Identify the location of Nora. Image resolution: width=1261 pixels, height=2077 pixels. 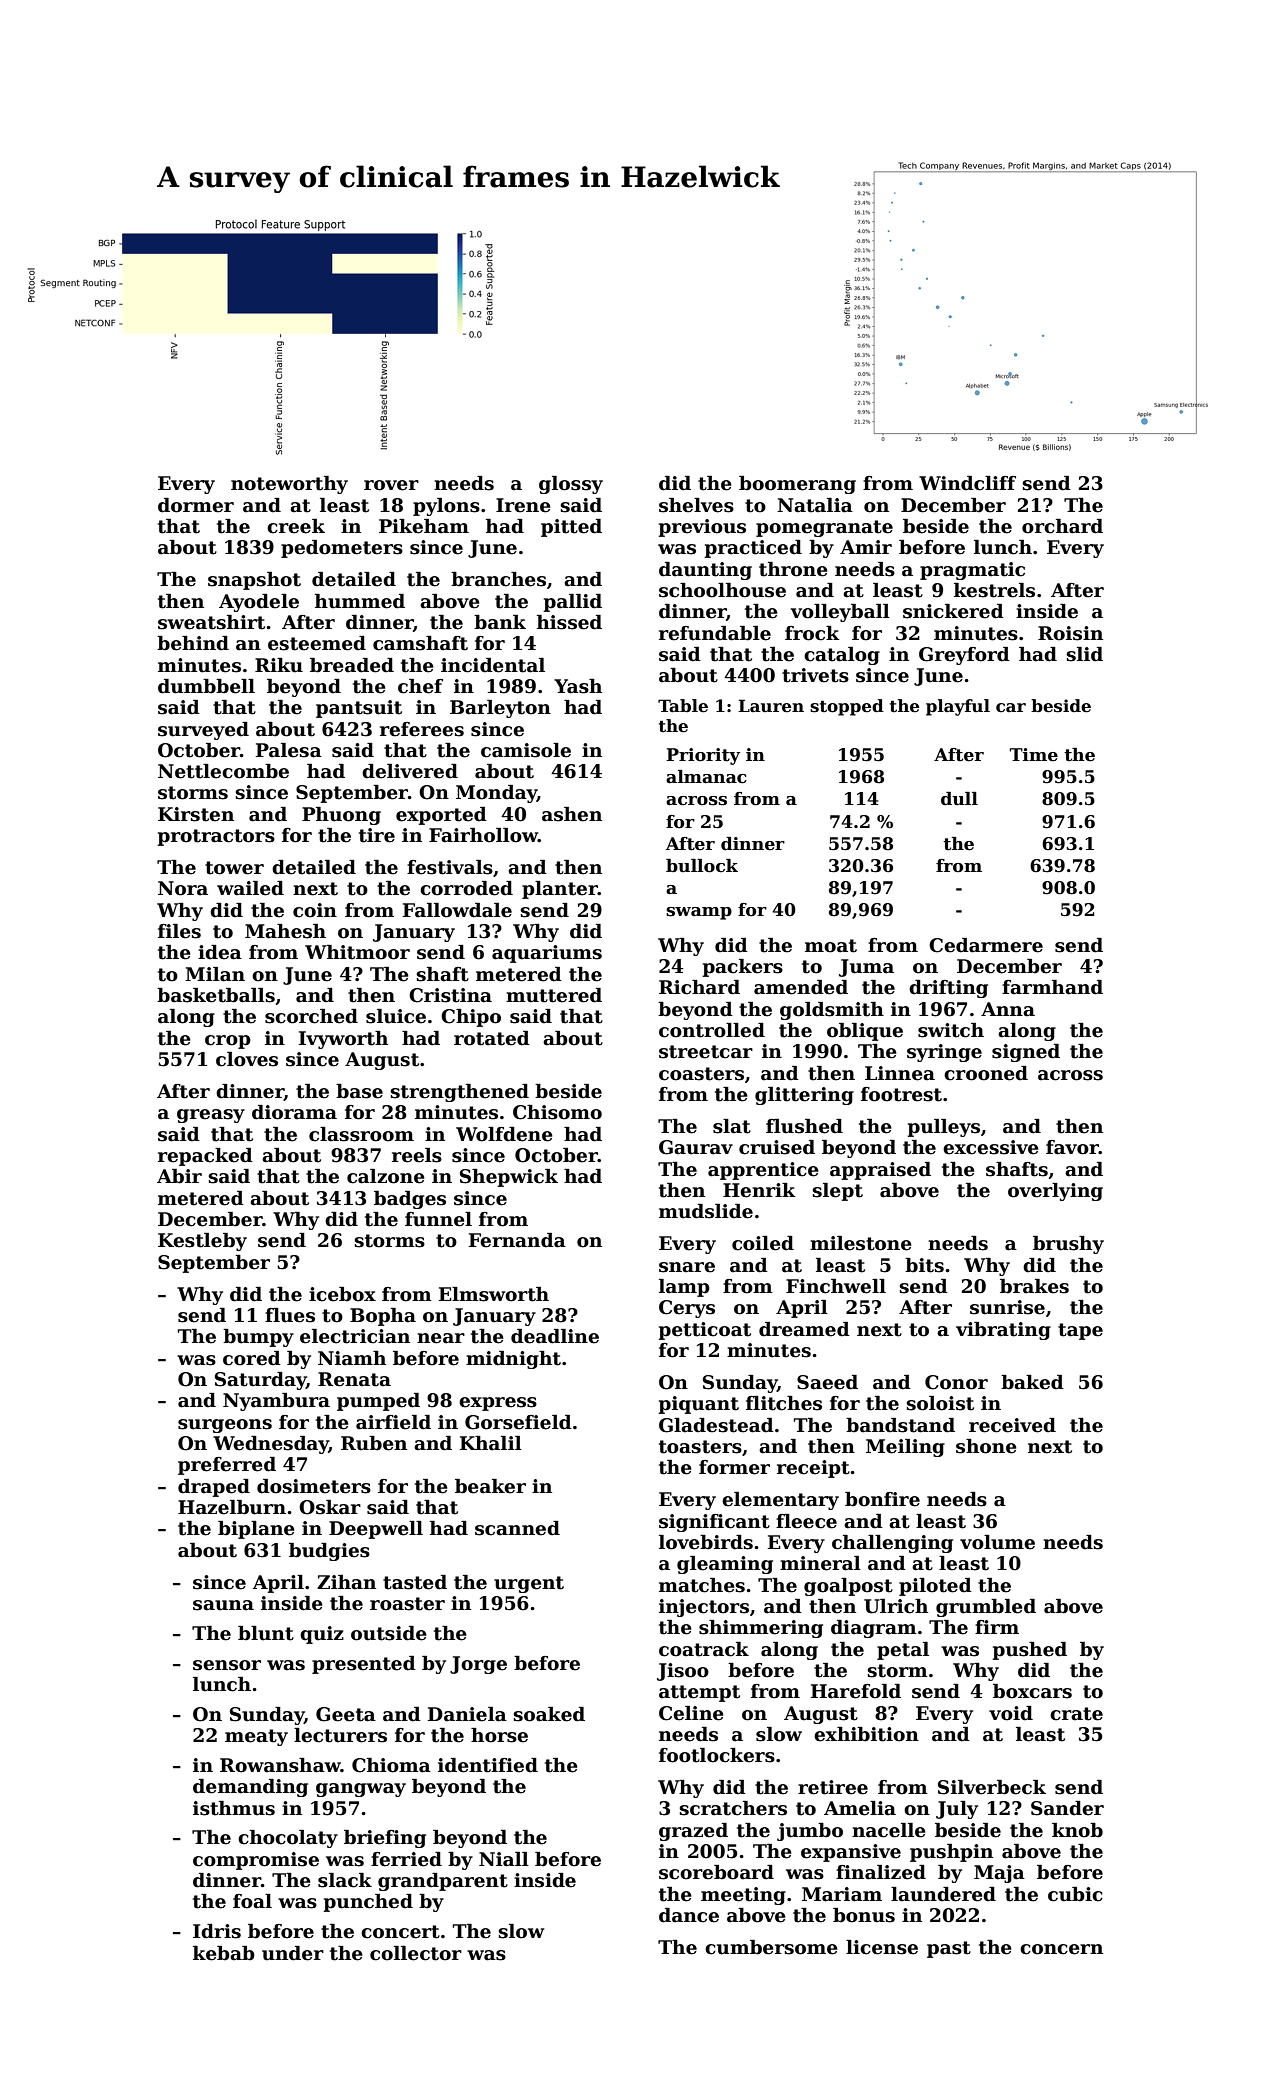
(183, 888).
